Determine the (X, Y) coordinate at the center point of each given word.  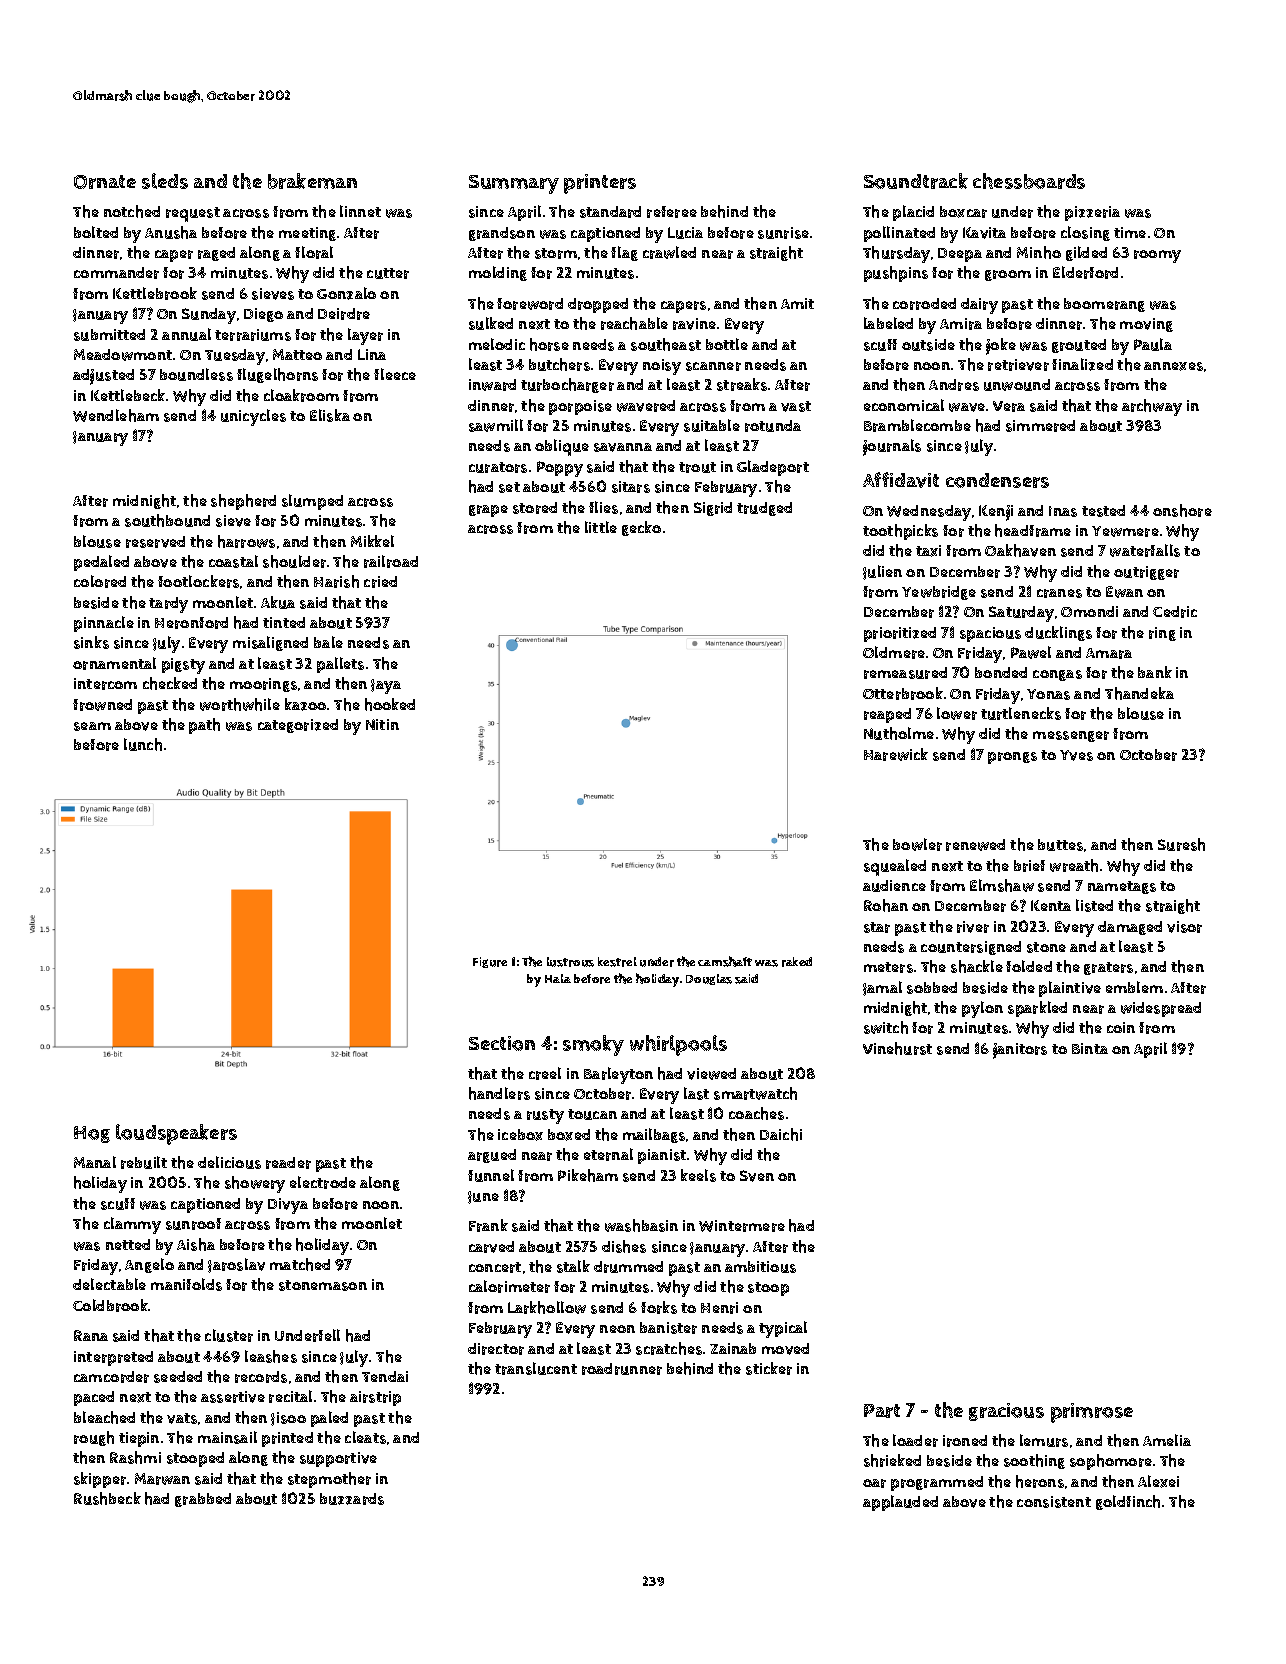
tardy (168, 605)
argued (492, 1156)
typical (783, 1329)
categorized (298, 726)
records (261, 1377)
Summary (514, 184)
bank (1155, 672)
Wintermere (742, 1226)
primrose (1092, 1413)
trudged (764, 509)
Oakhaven (1020, 550)
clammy (132, 1225)
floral (314, 252)
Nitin (382, 724)
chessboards (1029, 181)
